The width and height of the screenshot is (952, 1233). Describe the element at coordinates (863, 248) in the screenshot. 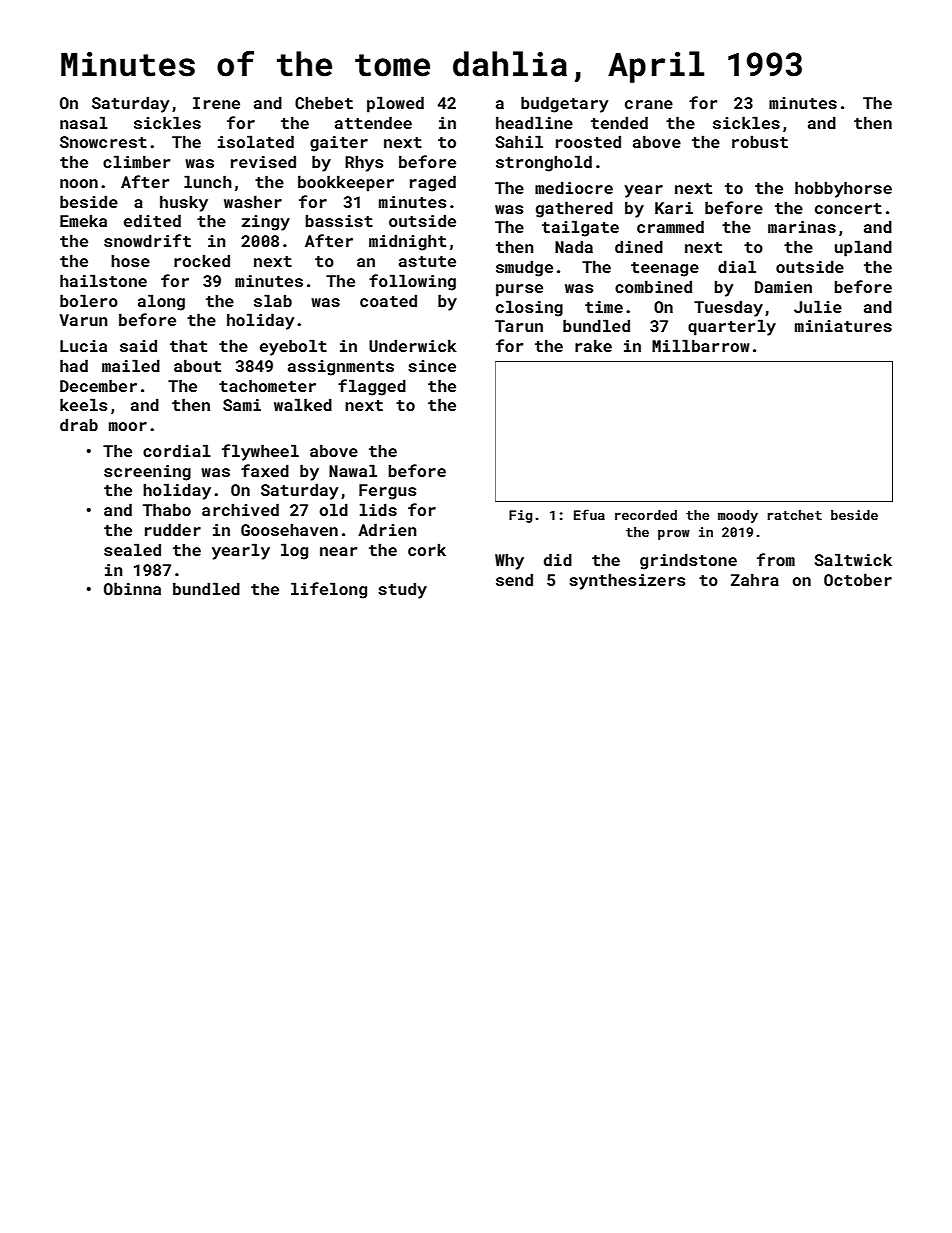

I see `upland` at that location.
